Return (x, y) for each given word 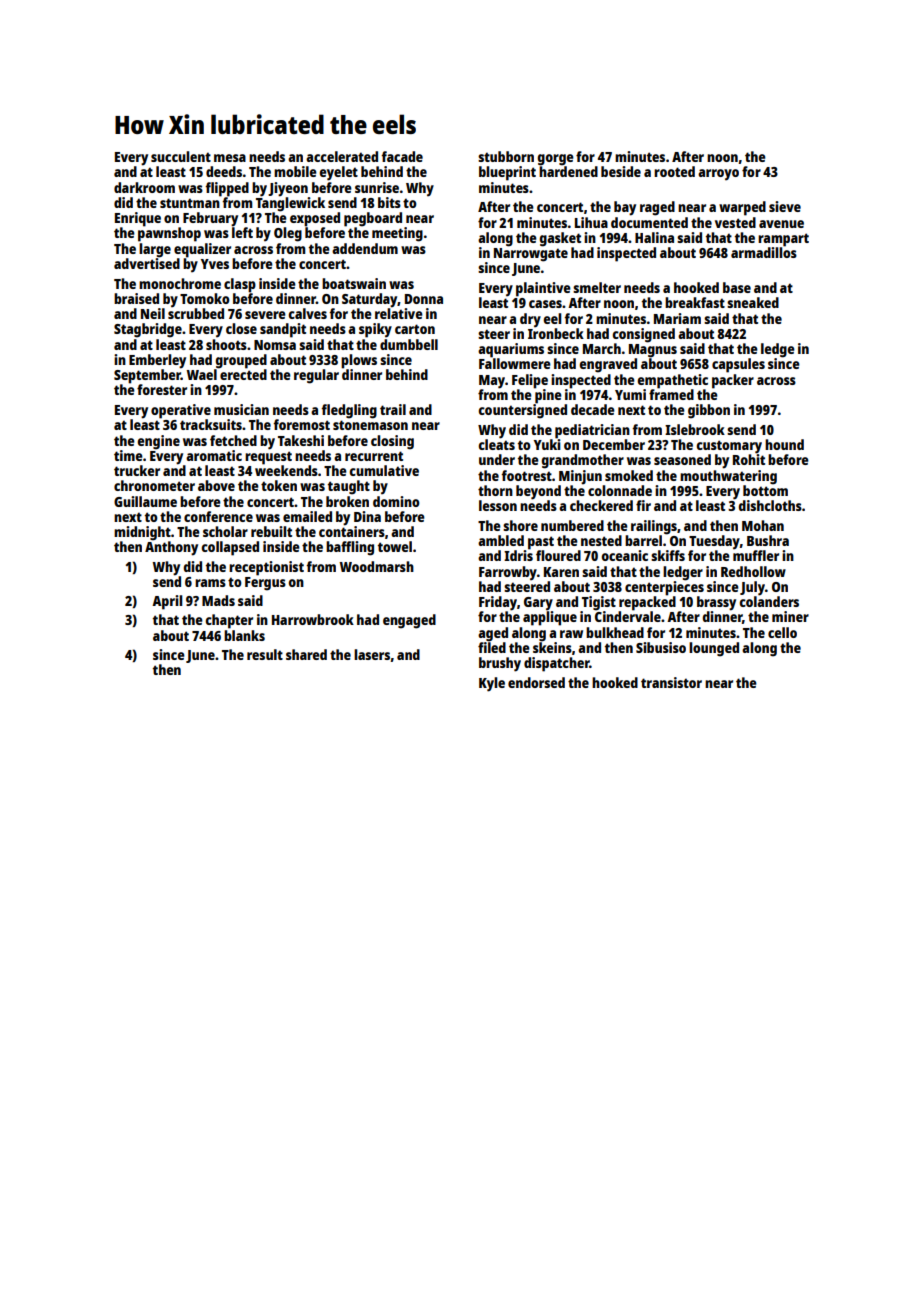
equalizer (202, 250)
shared (306, 654)
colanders (769, 601)
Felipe (530, 381)
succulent (181, 156)
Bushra (768, 540)
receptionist (266, 568)
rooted (674, 171)
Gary (538, 604)
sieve (785, 206)
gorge (555, 160)
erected (243, 374)
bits (389, 202)
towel (395, 546)
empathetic (672, 381)
